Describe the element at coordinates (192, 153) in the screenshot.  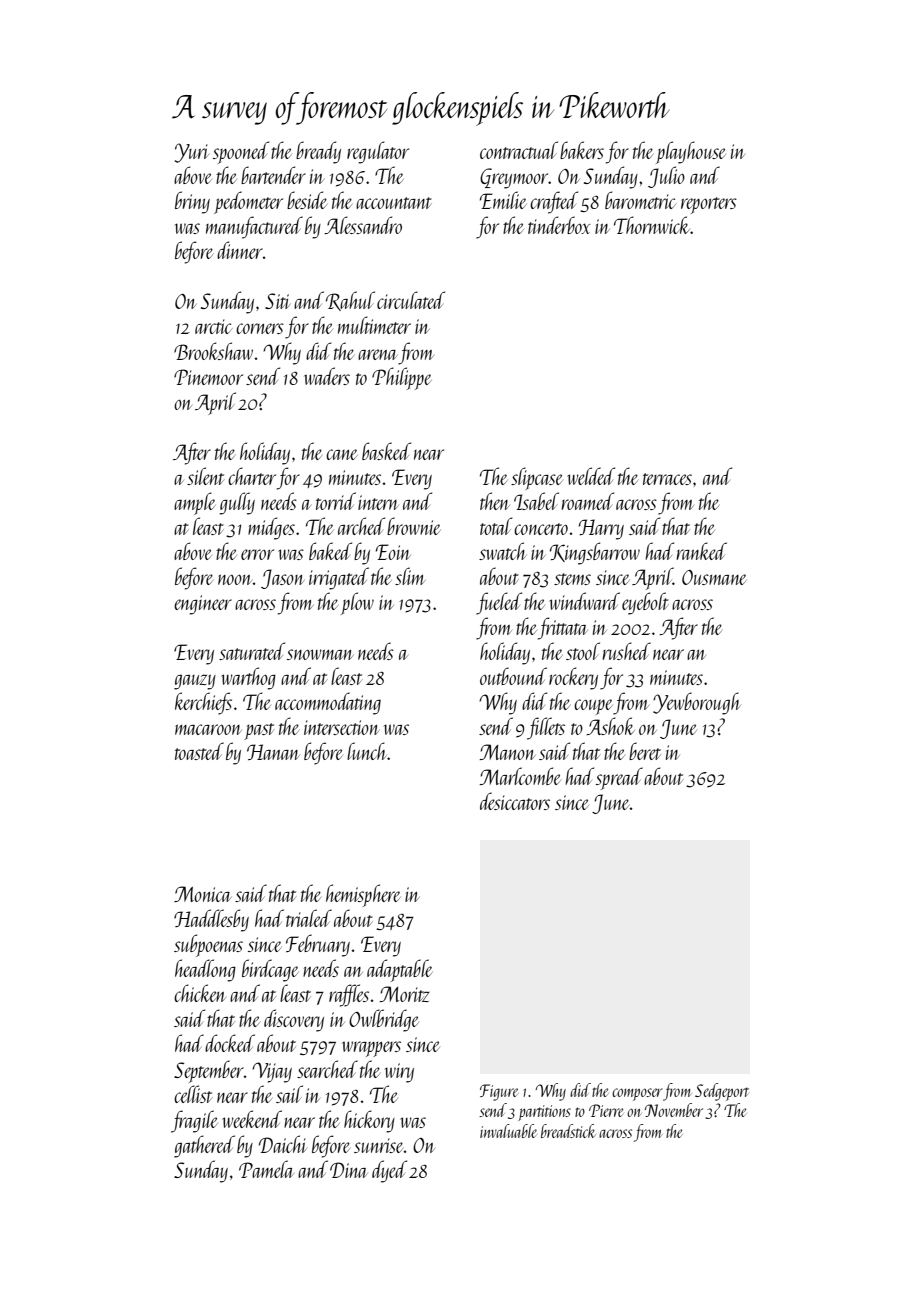
I see `Yuri` at that location.
